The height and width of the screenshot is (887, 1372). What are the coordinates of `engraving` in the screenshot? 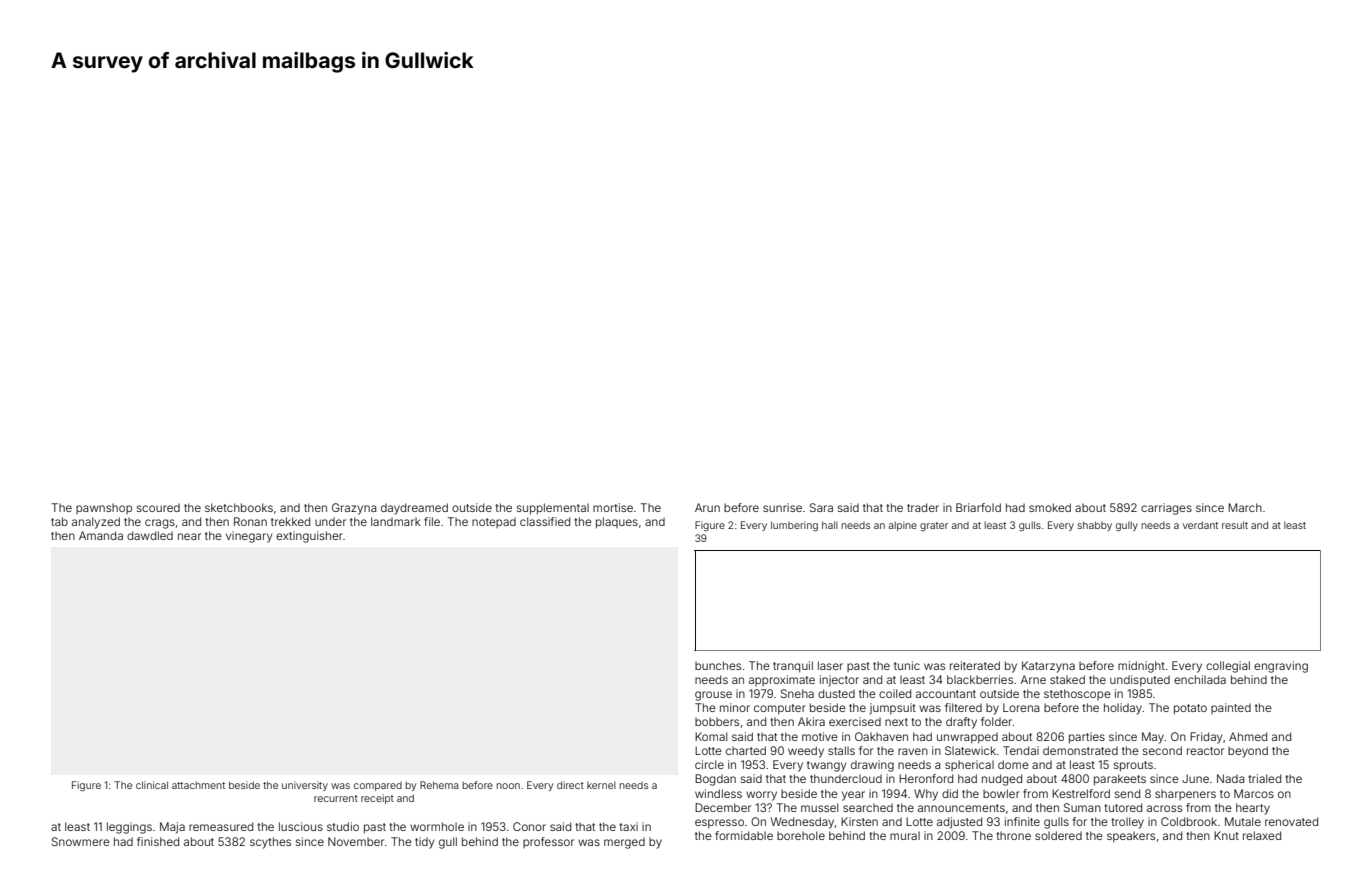 It's located at (1281, 667).
